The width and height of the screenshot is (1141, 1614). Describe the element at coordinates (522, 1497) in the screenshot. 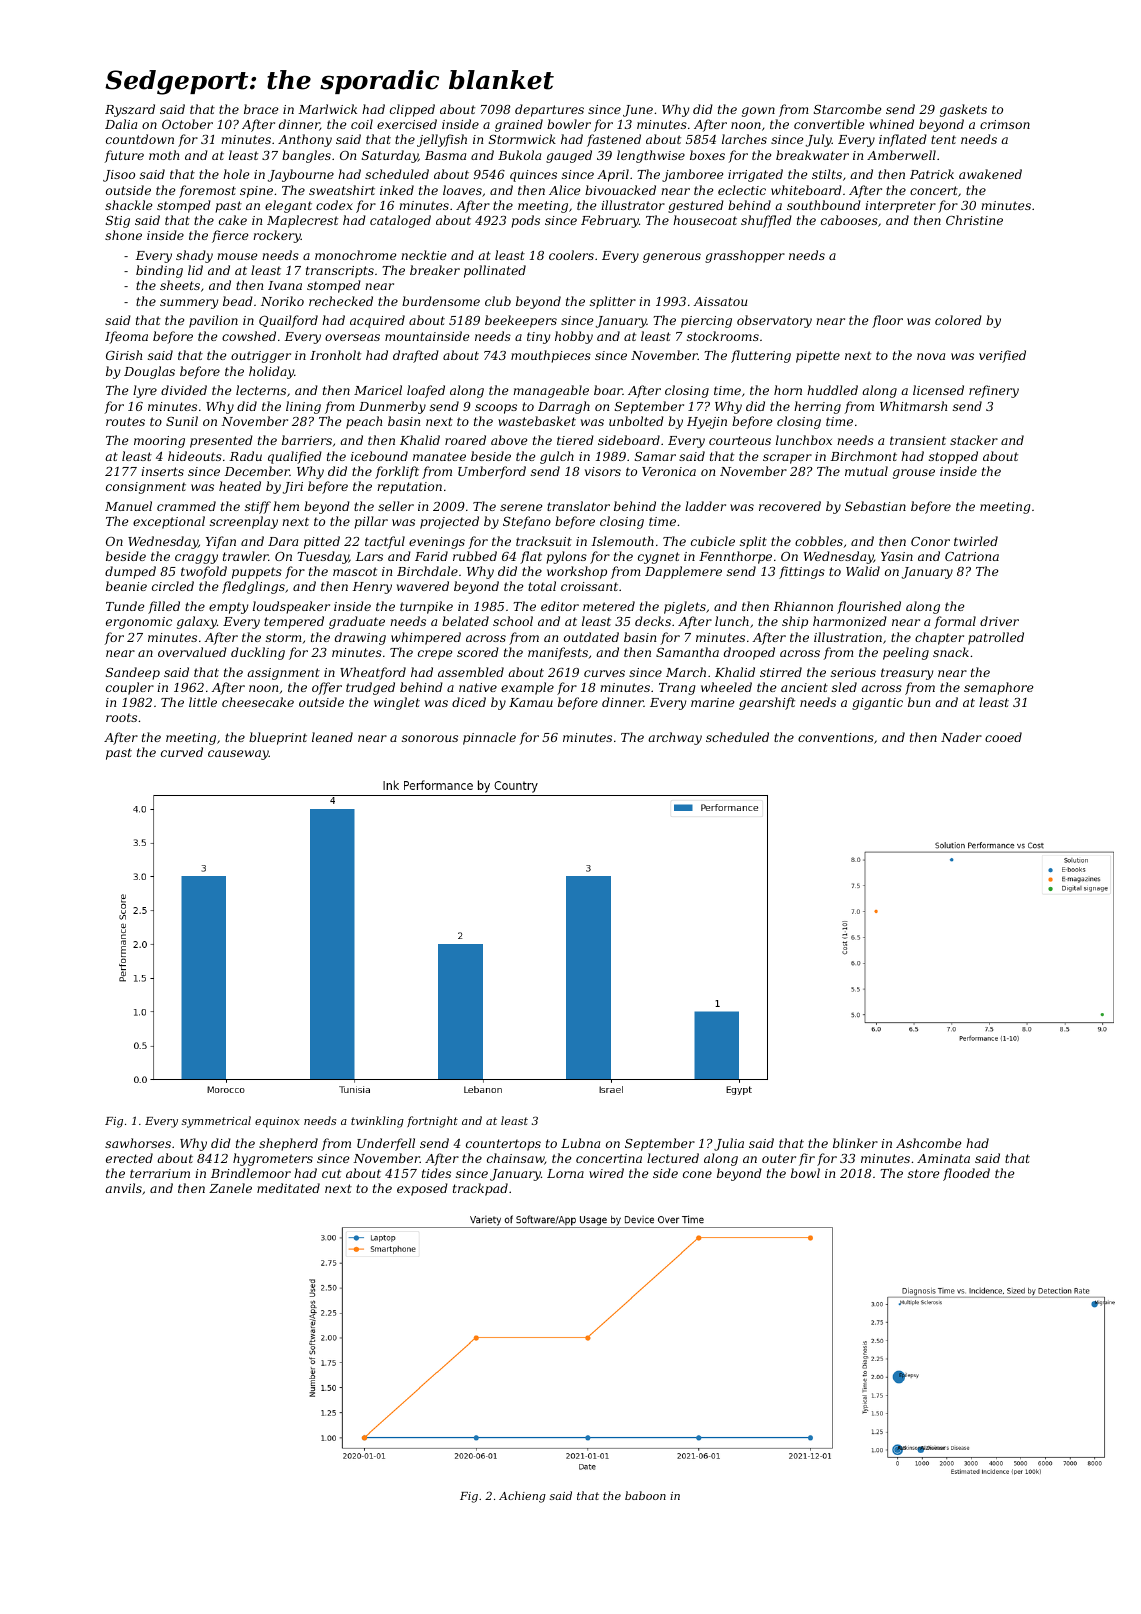

I see `Achieng` at that location.
